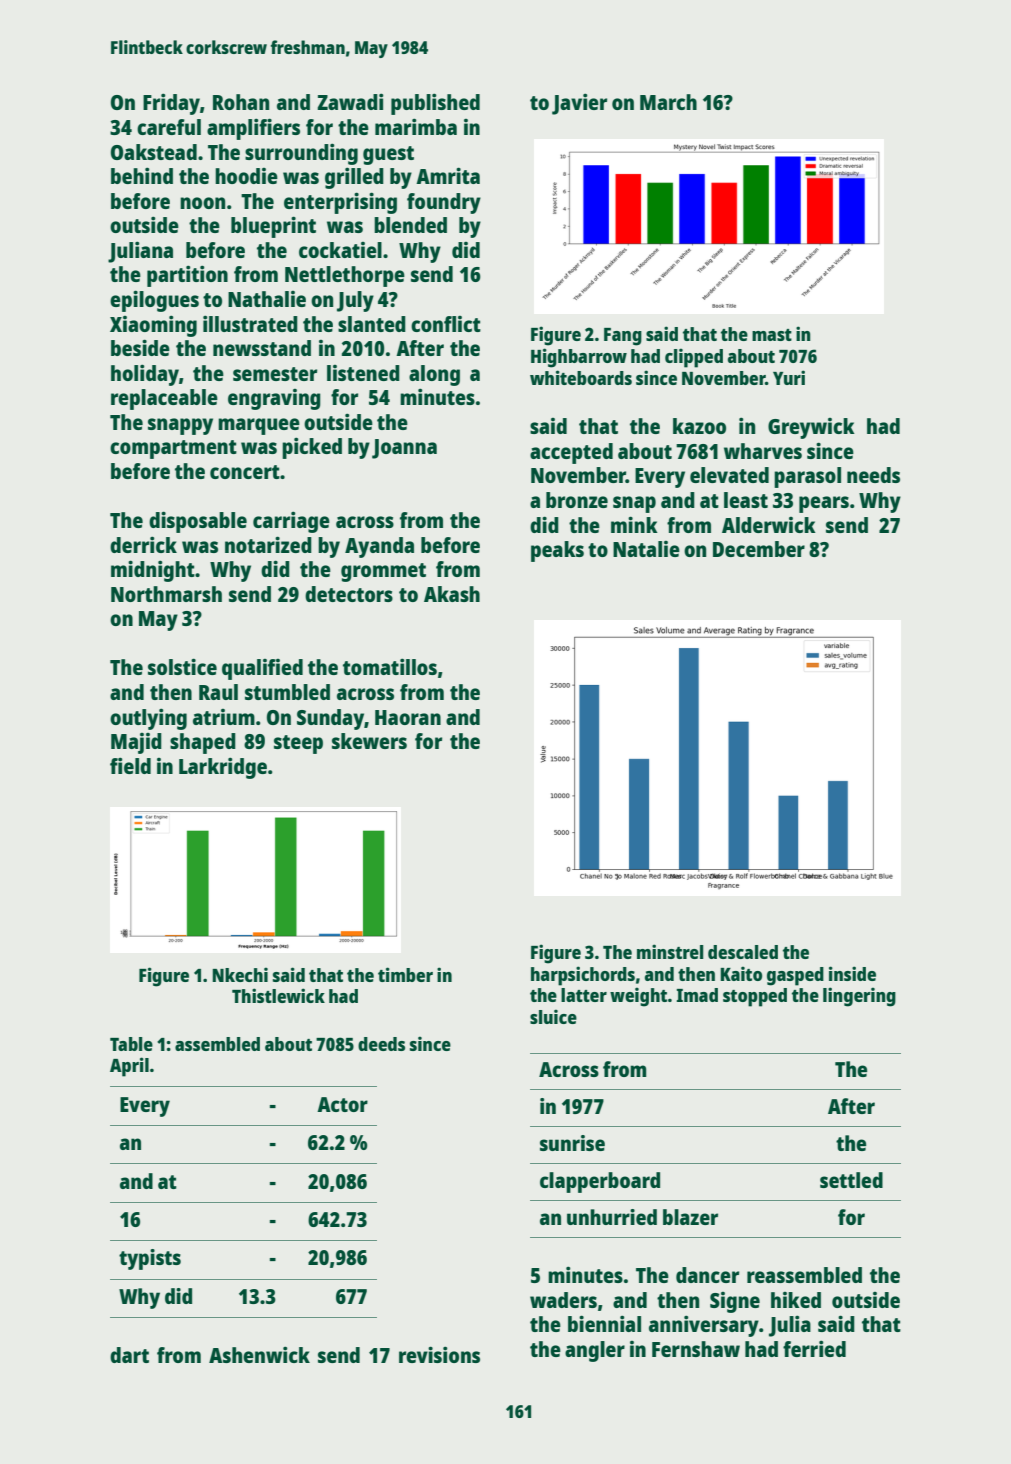  I want to click on hoodie, so click(246, 176).
